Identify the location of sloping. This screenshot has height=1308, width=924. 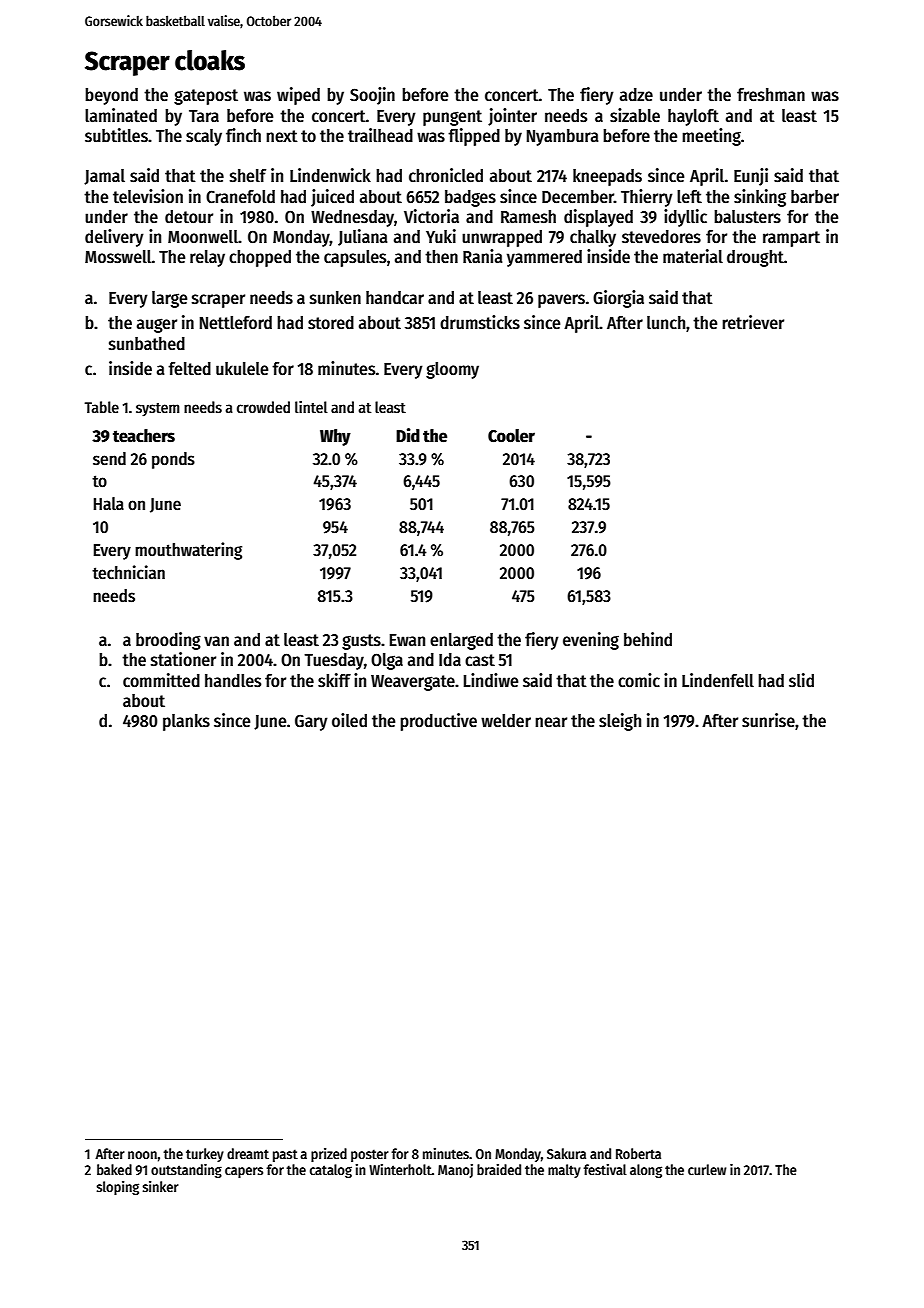
(118, 1188).
